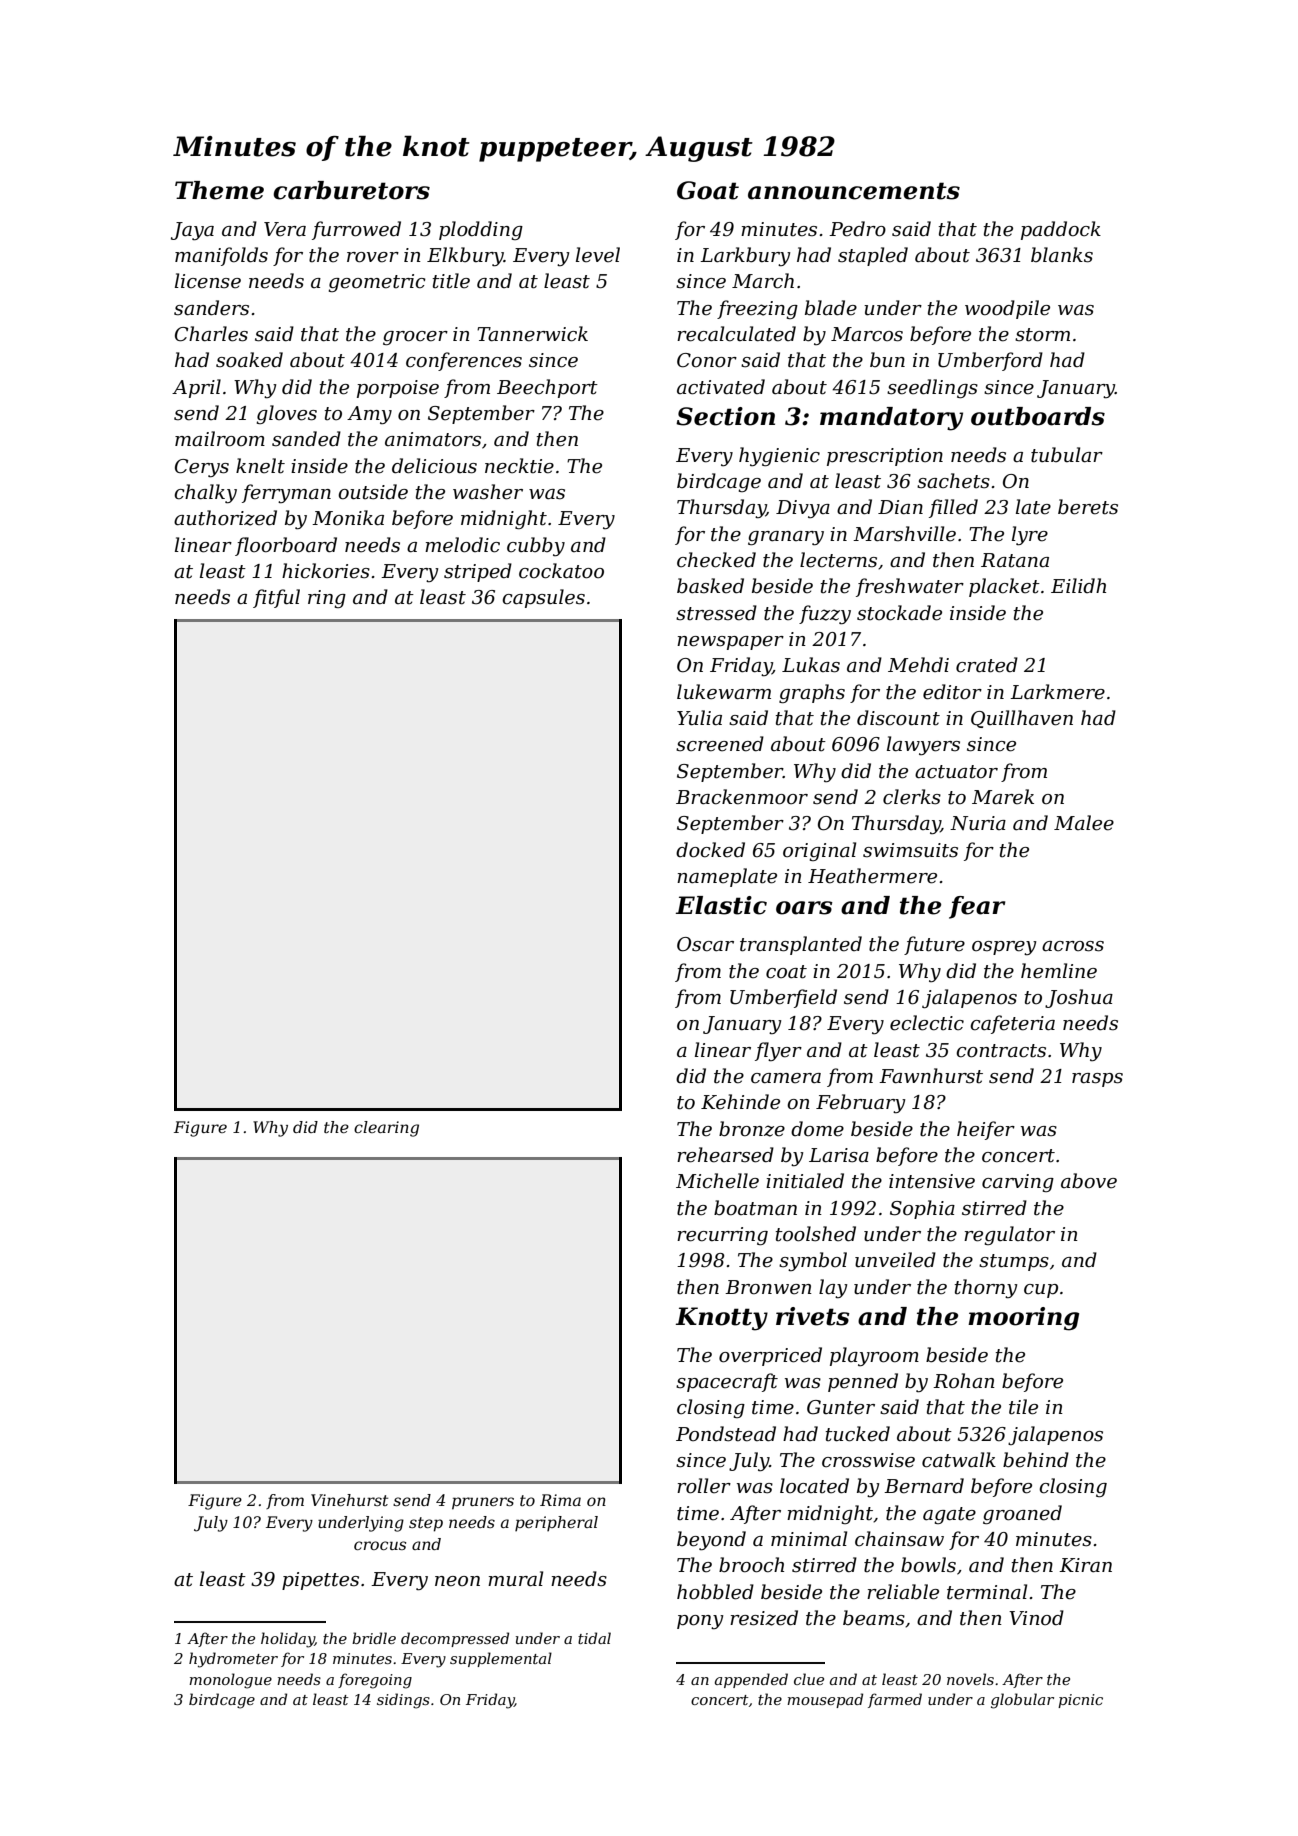  I want to click on pruners, so click(483, 1503).
